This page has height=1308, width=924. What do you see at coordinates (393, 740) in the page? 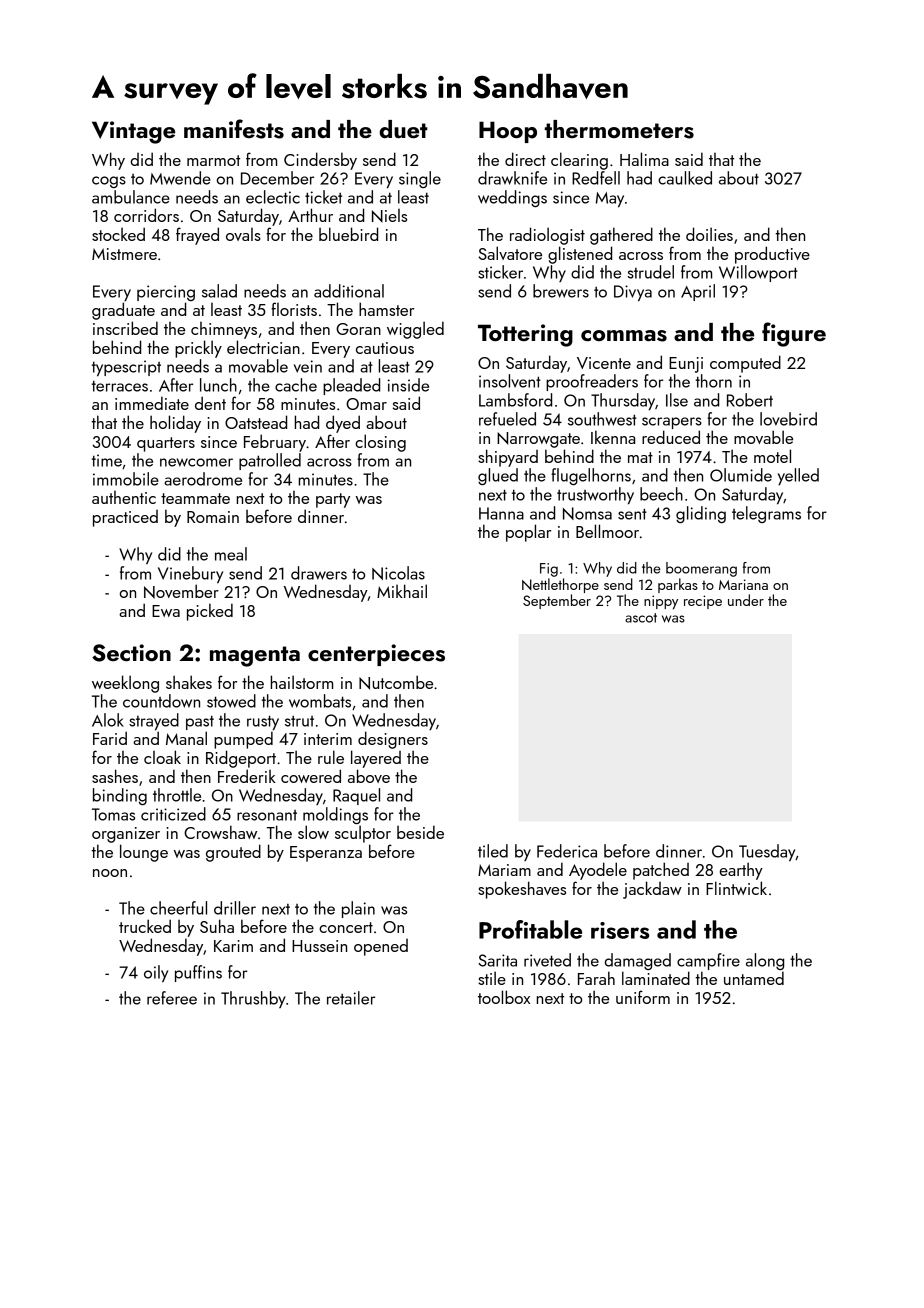
I see `designers` at bounding box center [393, 740].
